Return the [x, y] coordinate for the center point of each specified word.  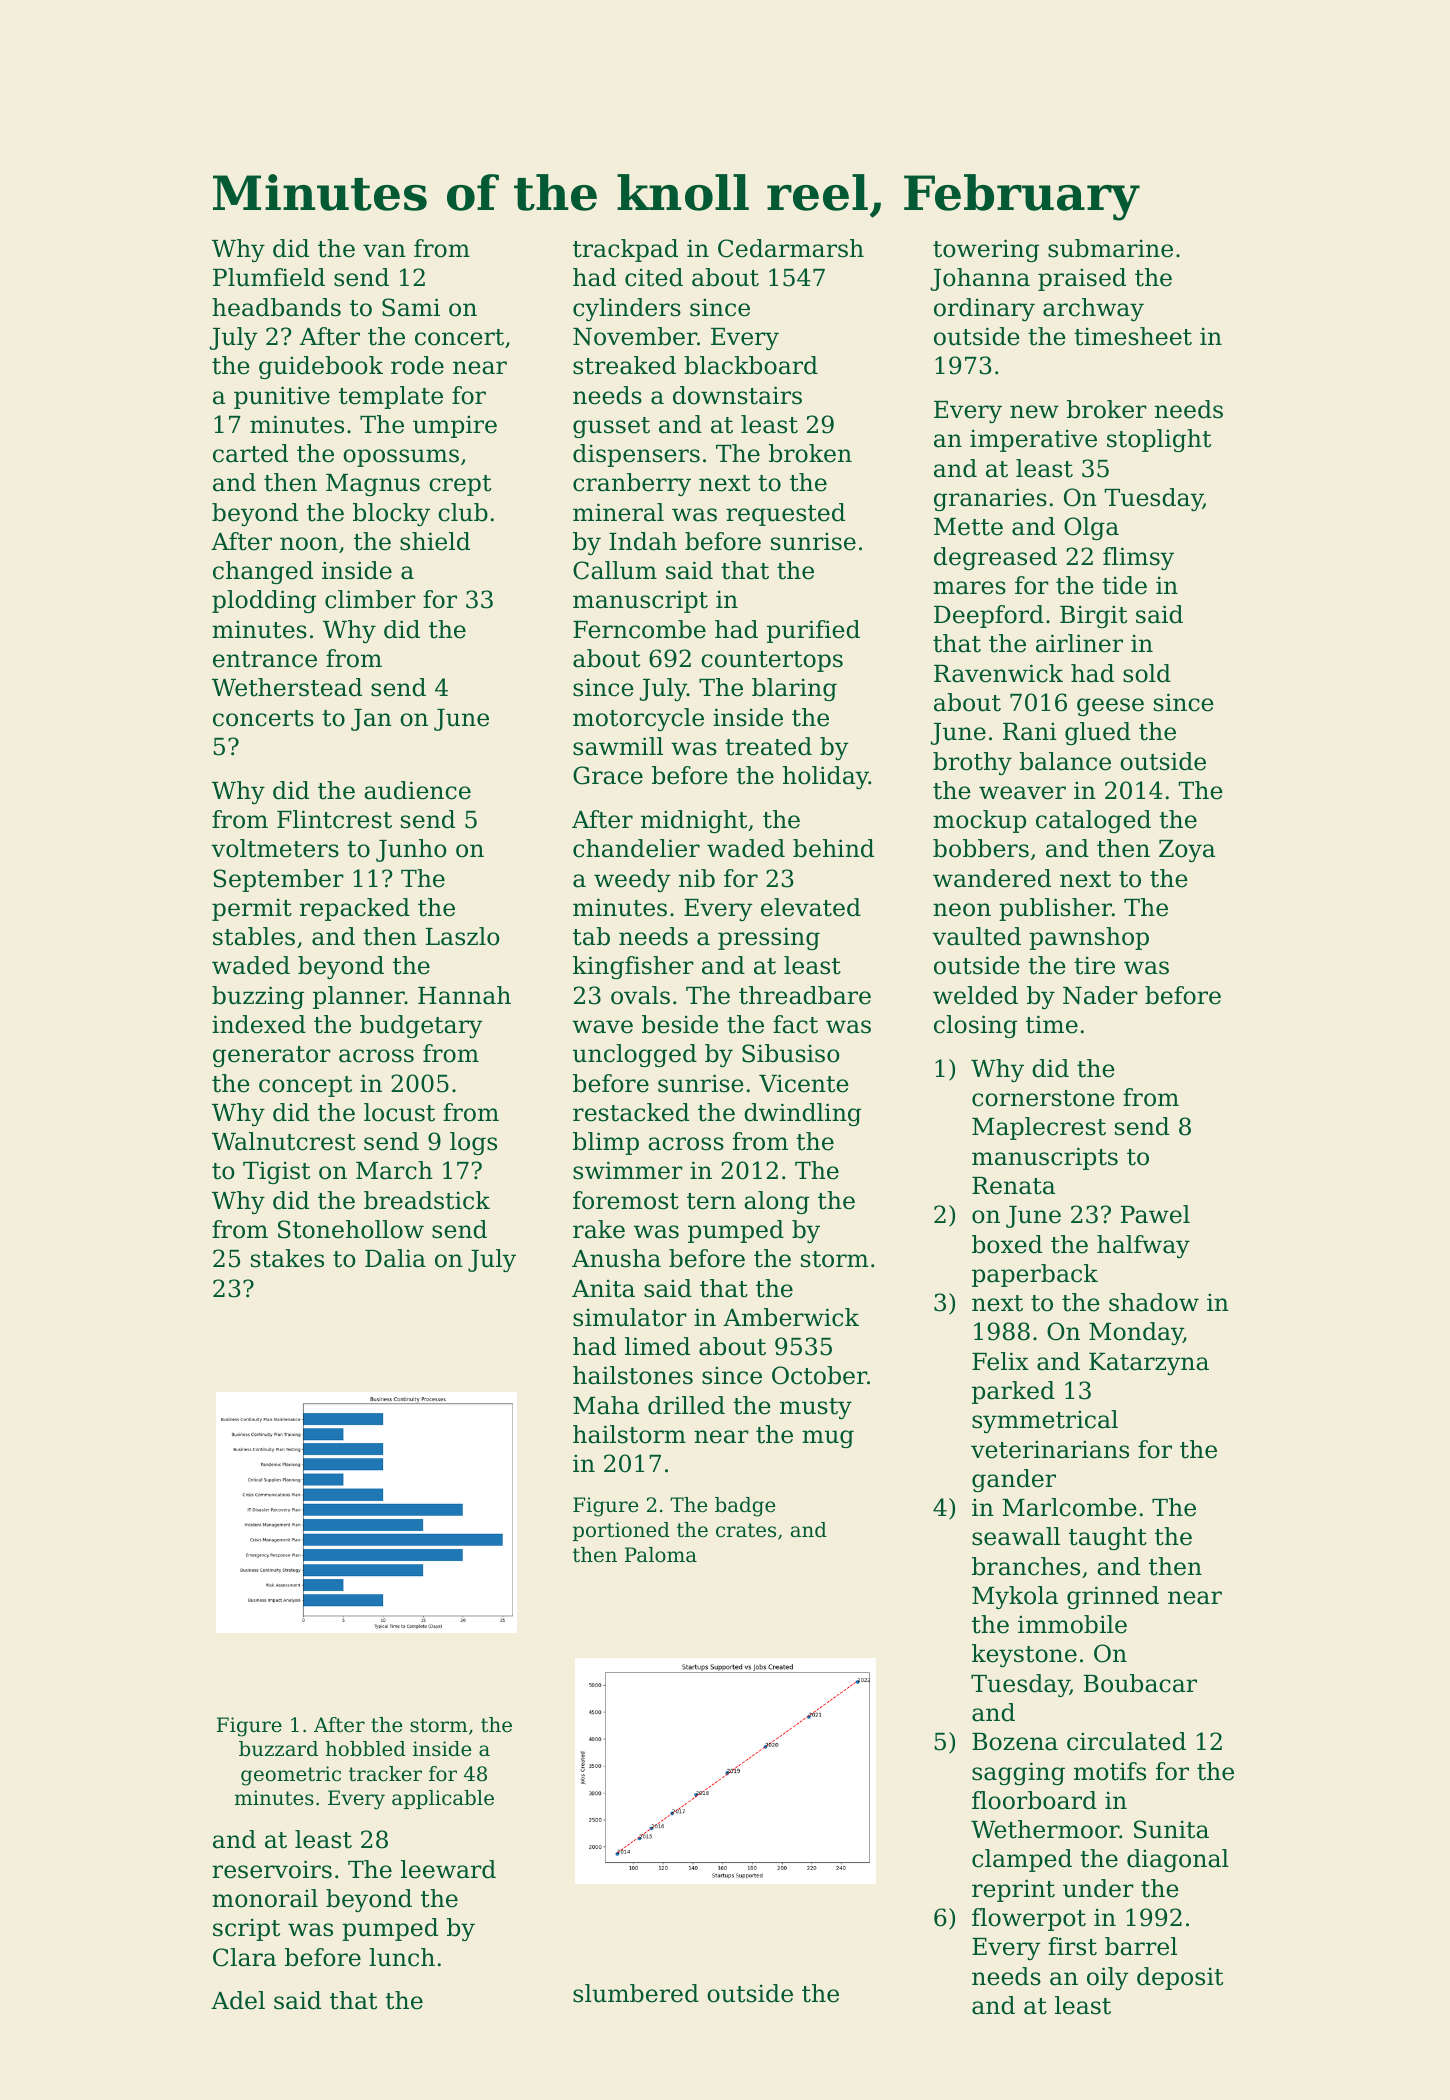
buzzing [258, 997]
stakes [287, 1258]
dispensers [636, 455]
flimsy [1138, 558]
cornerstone [1043, 1098]
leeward [448, 1869]
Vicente [804, 1083]
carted [250, 453]
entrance [265, 659]
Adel [238, 2000]
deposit [1180, 1978]
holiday [826, 777]
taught [1108, 1538]
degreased [995, 558]
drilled [686, 1405]
